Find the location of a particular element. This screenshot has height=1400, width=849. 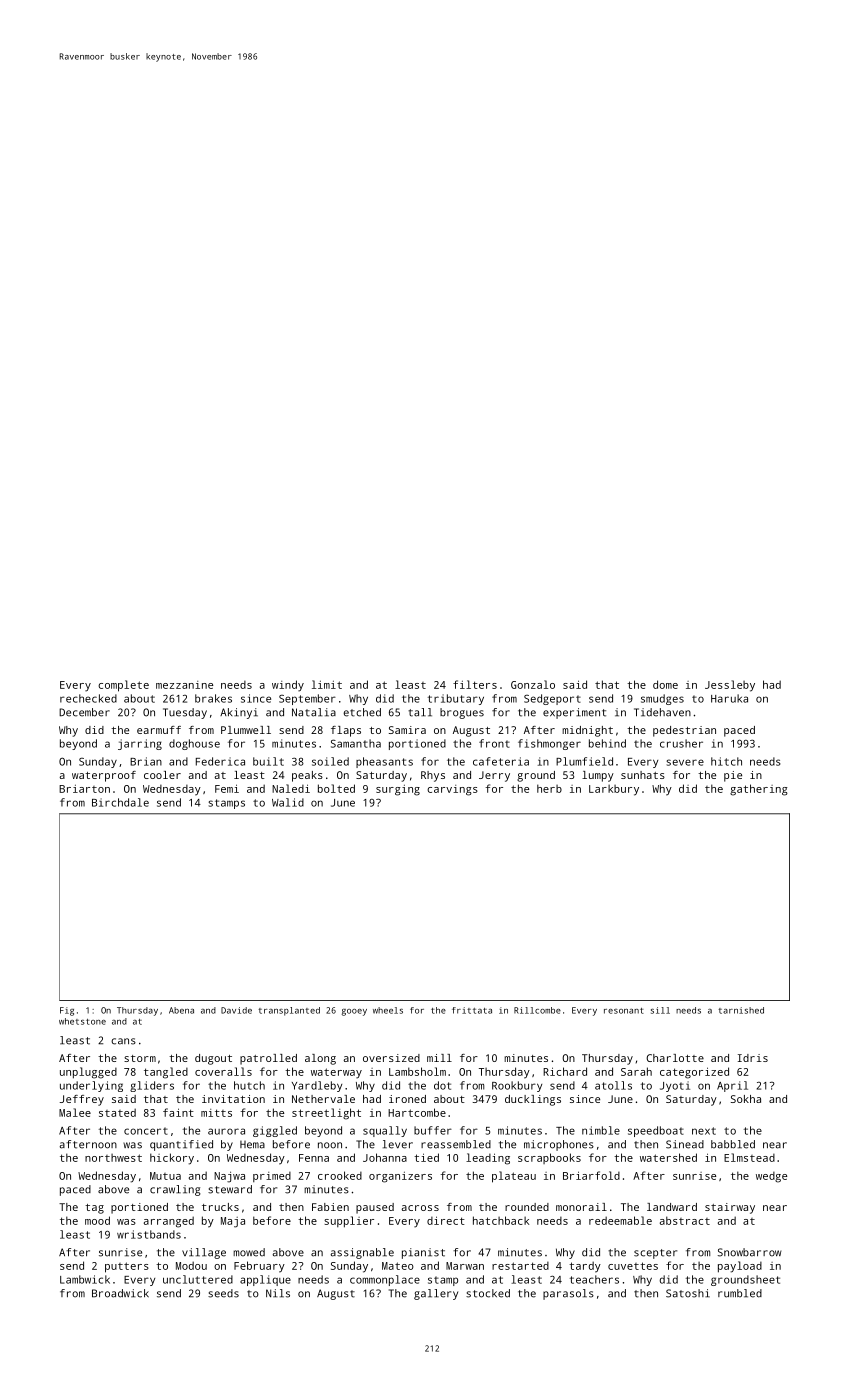

sill is located at coordinates (660, 1010).
